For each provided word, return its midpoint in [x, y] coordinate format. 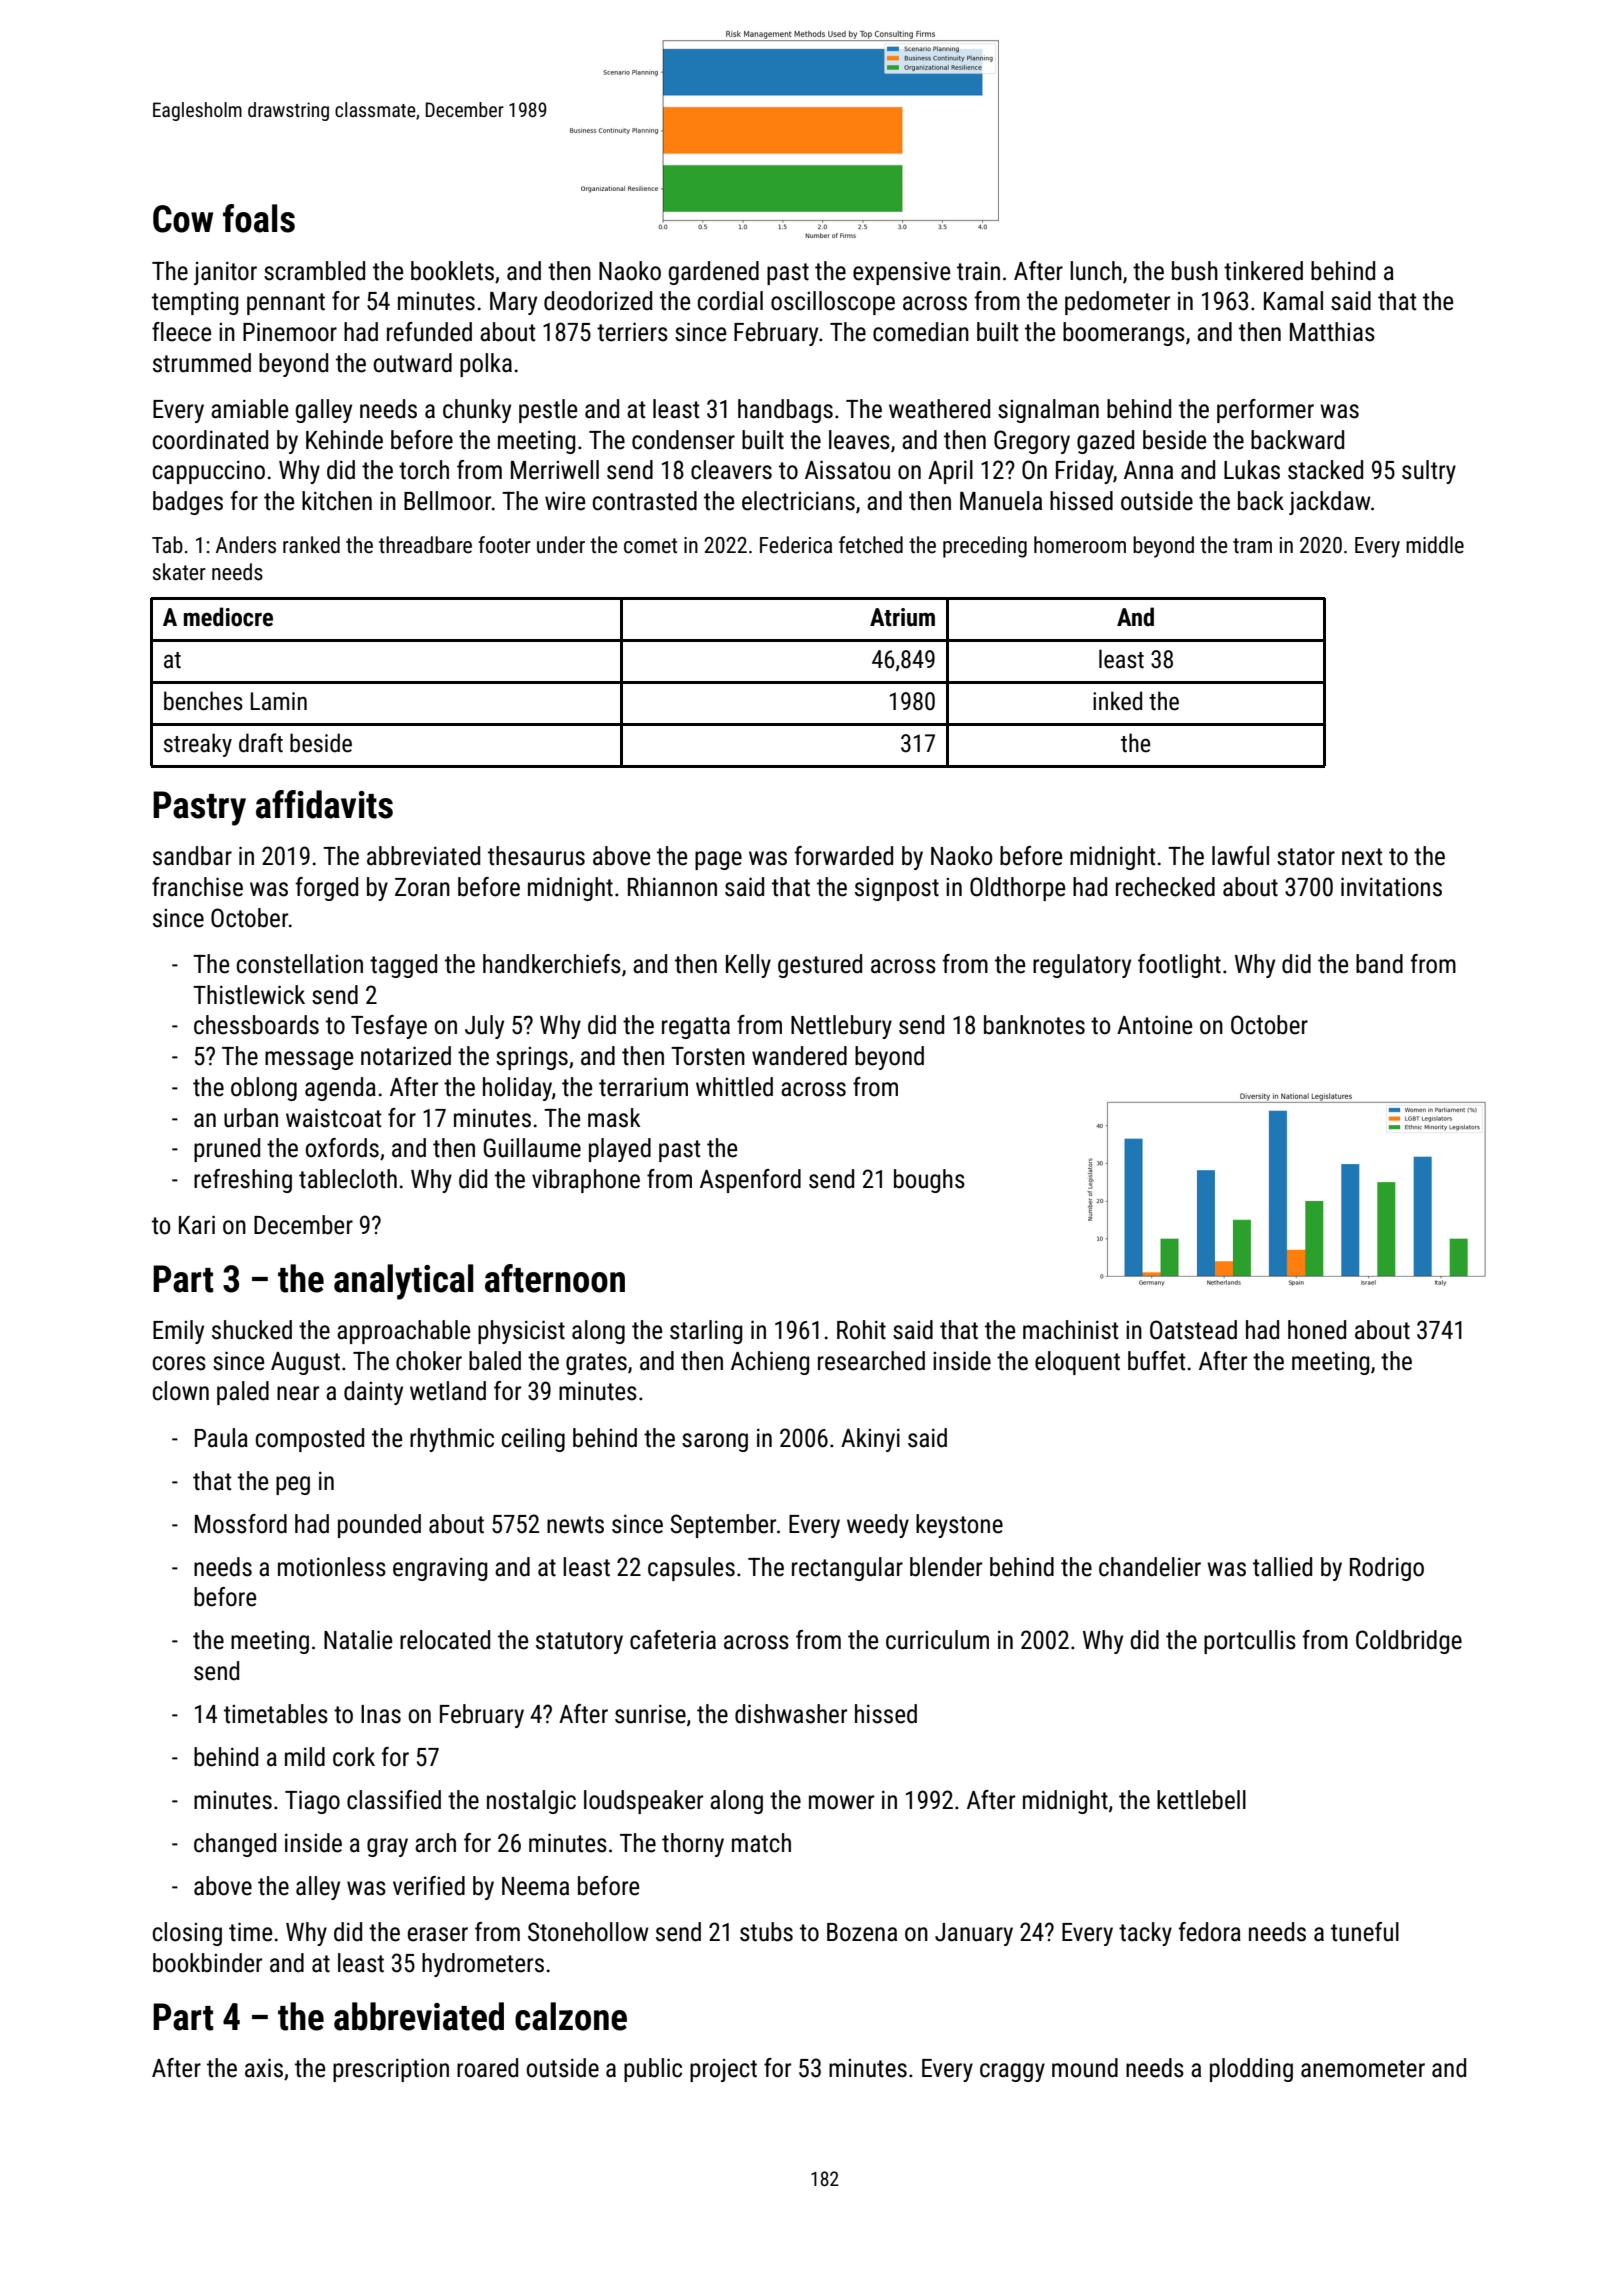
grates [596, 1364]
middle [1435, 545]
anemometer [1363, 2069]
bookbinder [207, 1963]
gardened [714, 273]
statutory [579, 1643]
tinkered [1263, 271]
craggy [1012, 2072]
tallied [1282, 1567]
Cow [183, 219]
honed [1317, 1330]
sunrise [650, 1714]
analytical [403, 1282]
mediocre [228, 617]
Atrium [902, 617]
